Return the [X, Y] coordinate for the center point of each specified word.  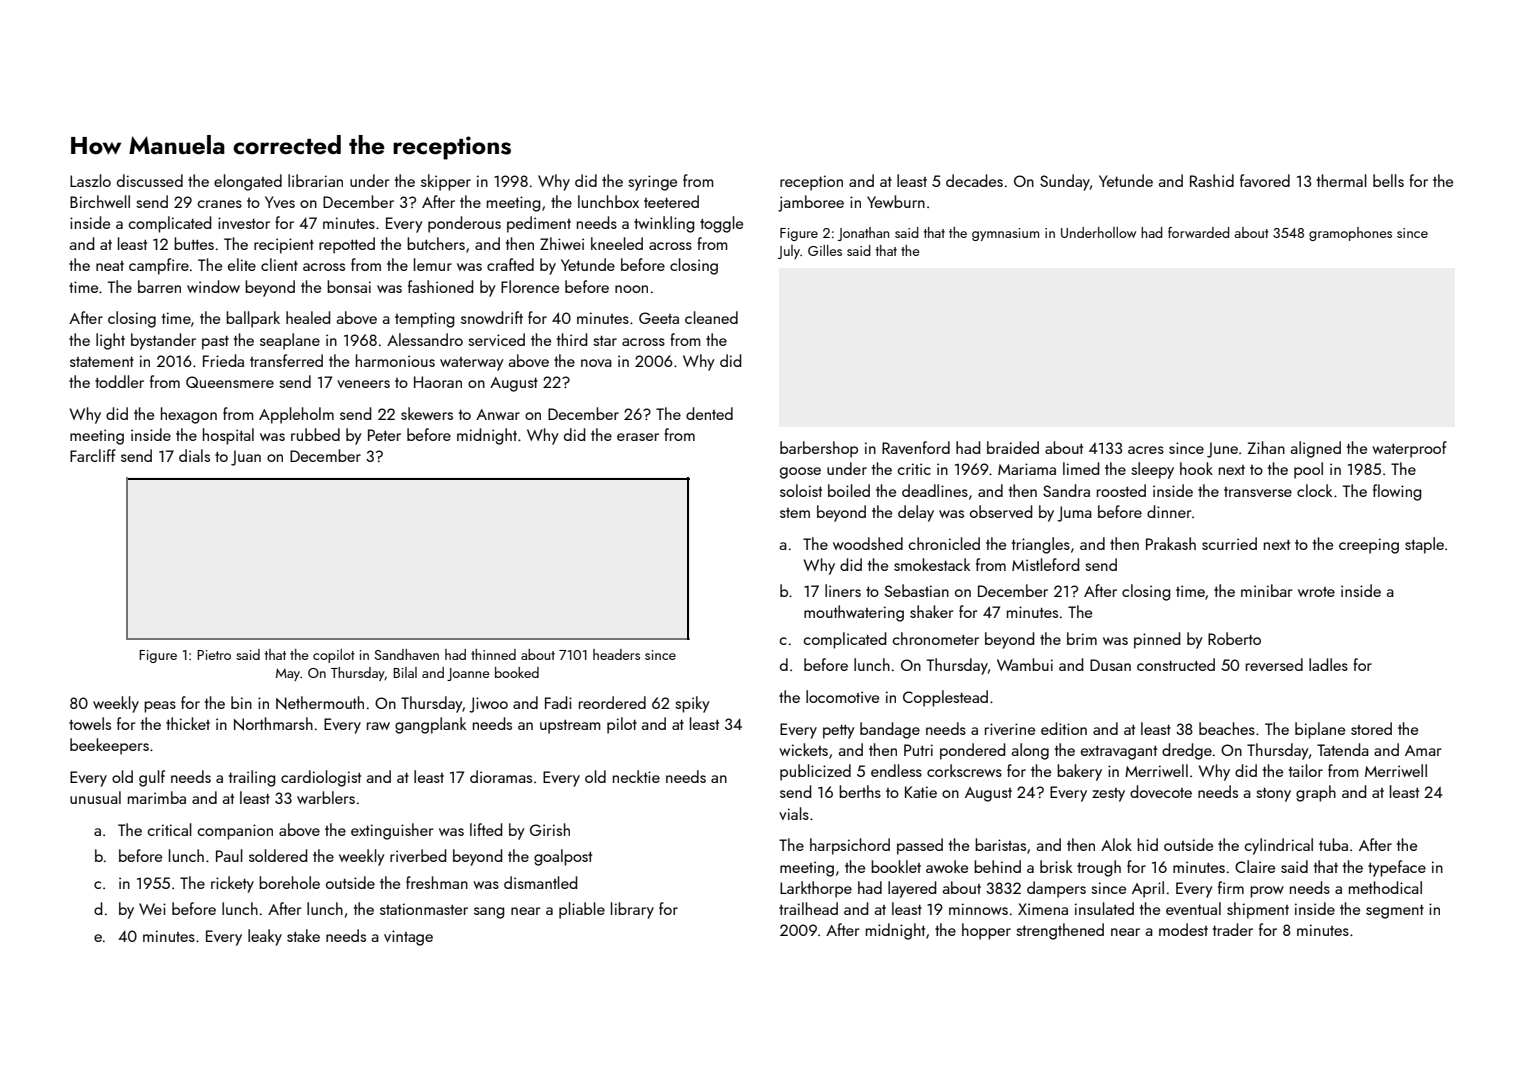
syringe [652, 183]
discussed [150, 180]
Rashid [1212, 180]
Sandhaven [406, 654]
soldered [278, 855]
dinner [1169, 511]
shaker [931, 611]
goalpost [563, 857]
